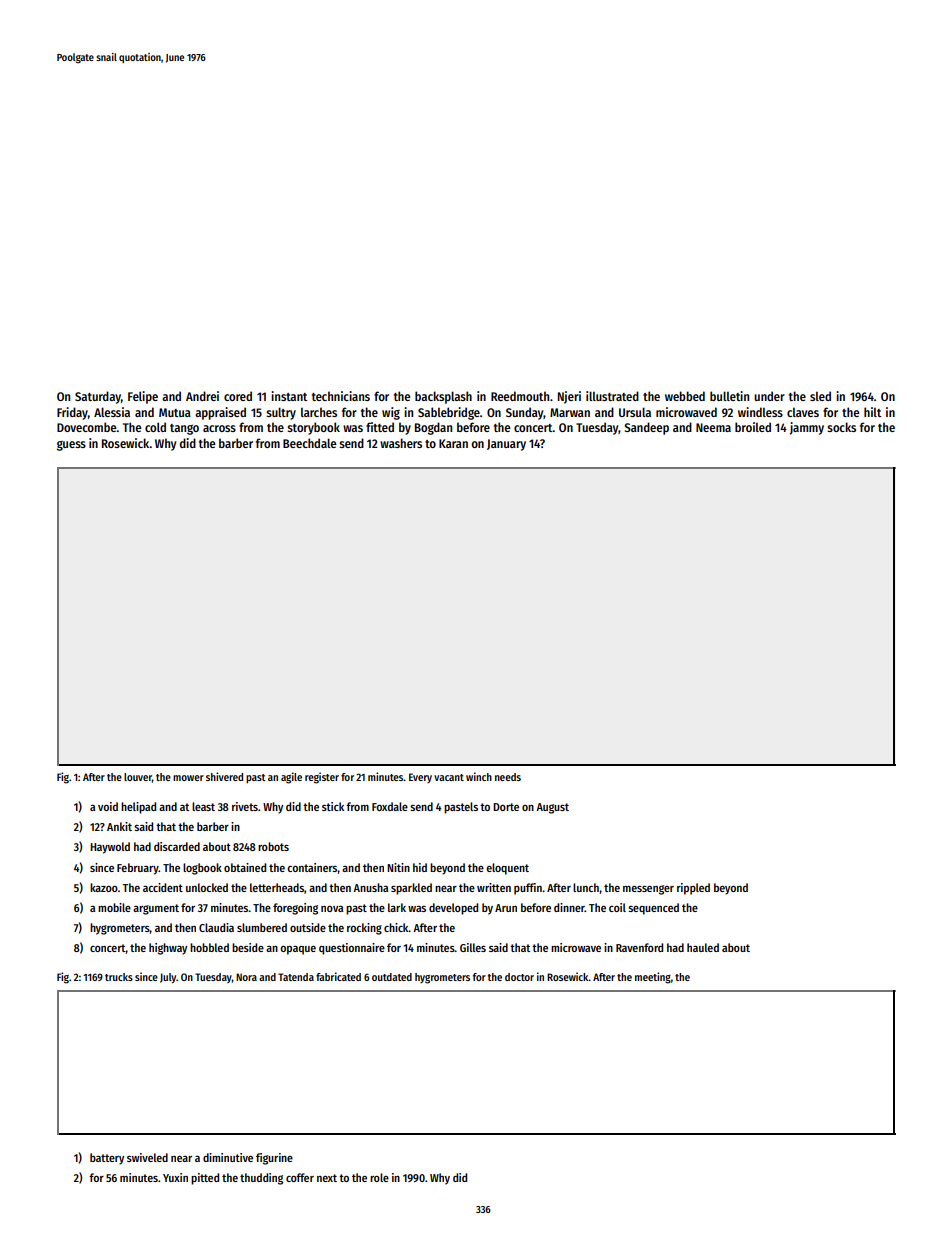 The width and height of the document is (952, 1233). Describe the element at coordinates (104, 887) in the document. I see `kazoo` at that location.
